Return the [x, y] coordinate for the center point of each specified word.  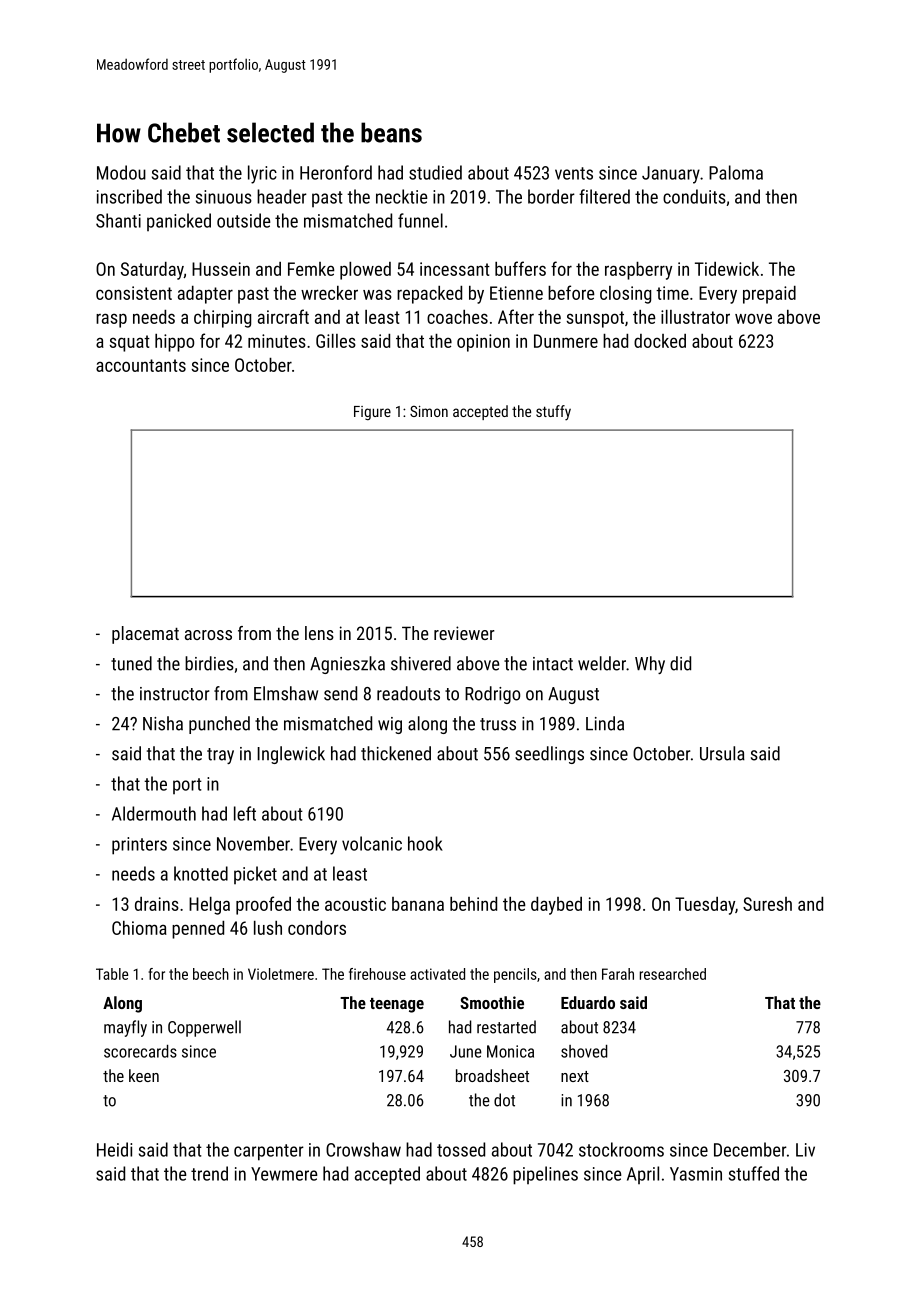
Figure [372, 413]
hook [425, 843]
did [680, 663]
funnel [420, 220]
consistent [134, 293]
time [672, 293]
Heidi [114, 1149]
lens [319, 633]
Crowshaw [363, 1149]
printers [139, 846]
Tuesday [705, 906]
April [643, 1175]
